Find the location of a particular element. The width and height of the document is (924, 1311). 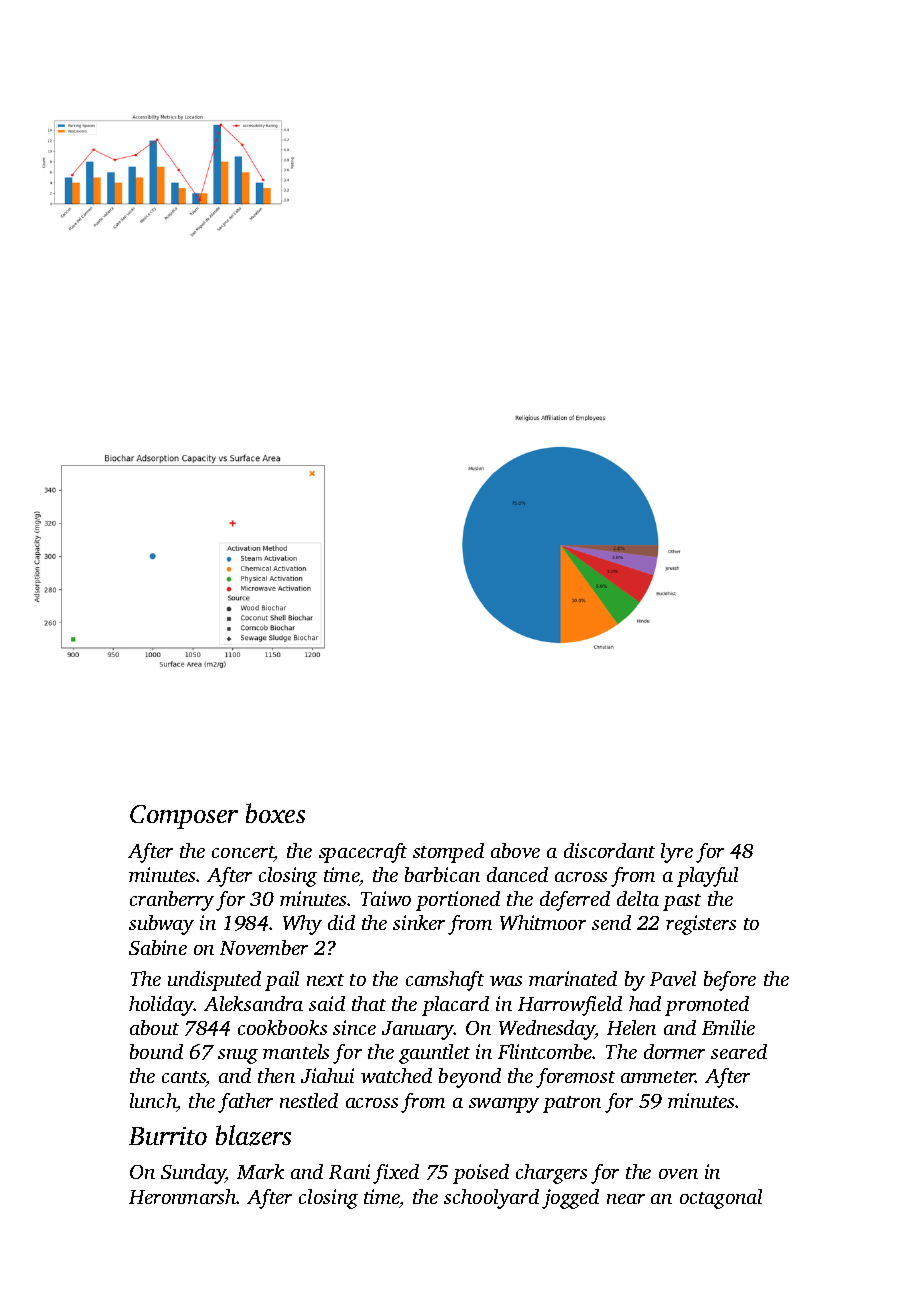

send is located at coordinates (611, 922).
